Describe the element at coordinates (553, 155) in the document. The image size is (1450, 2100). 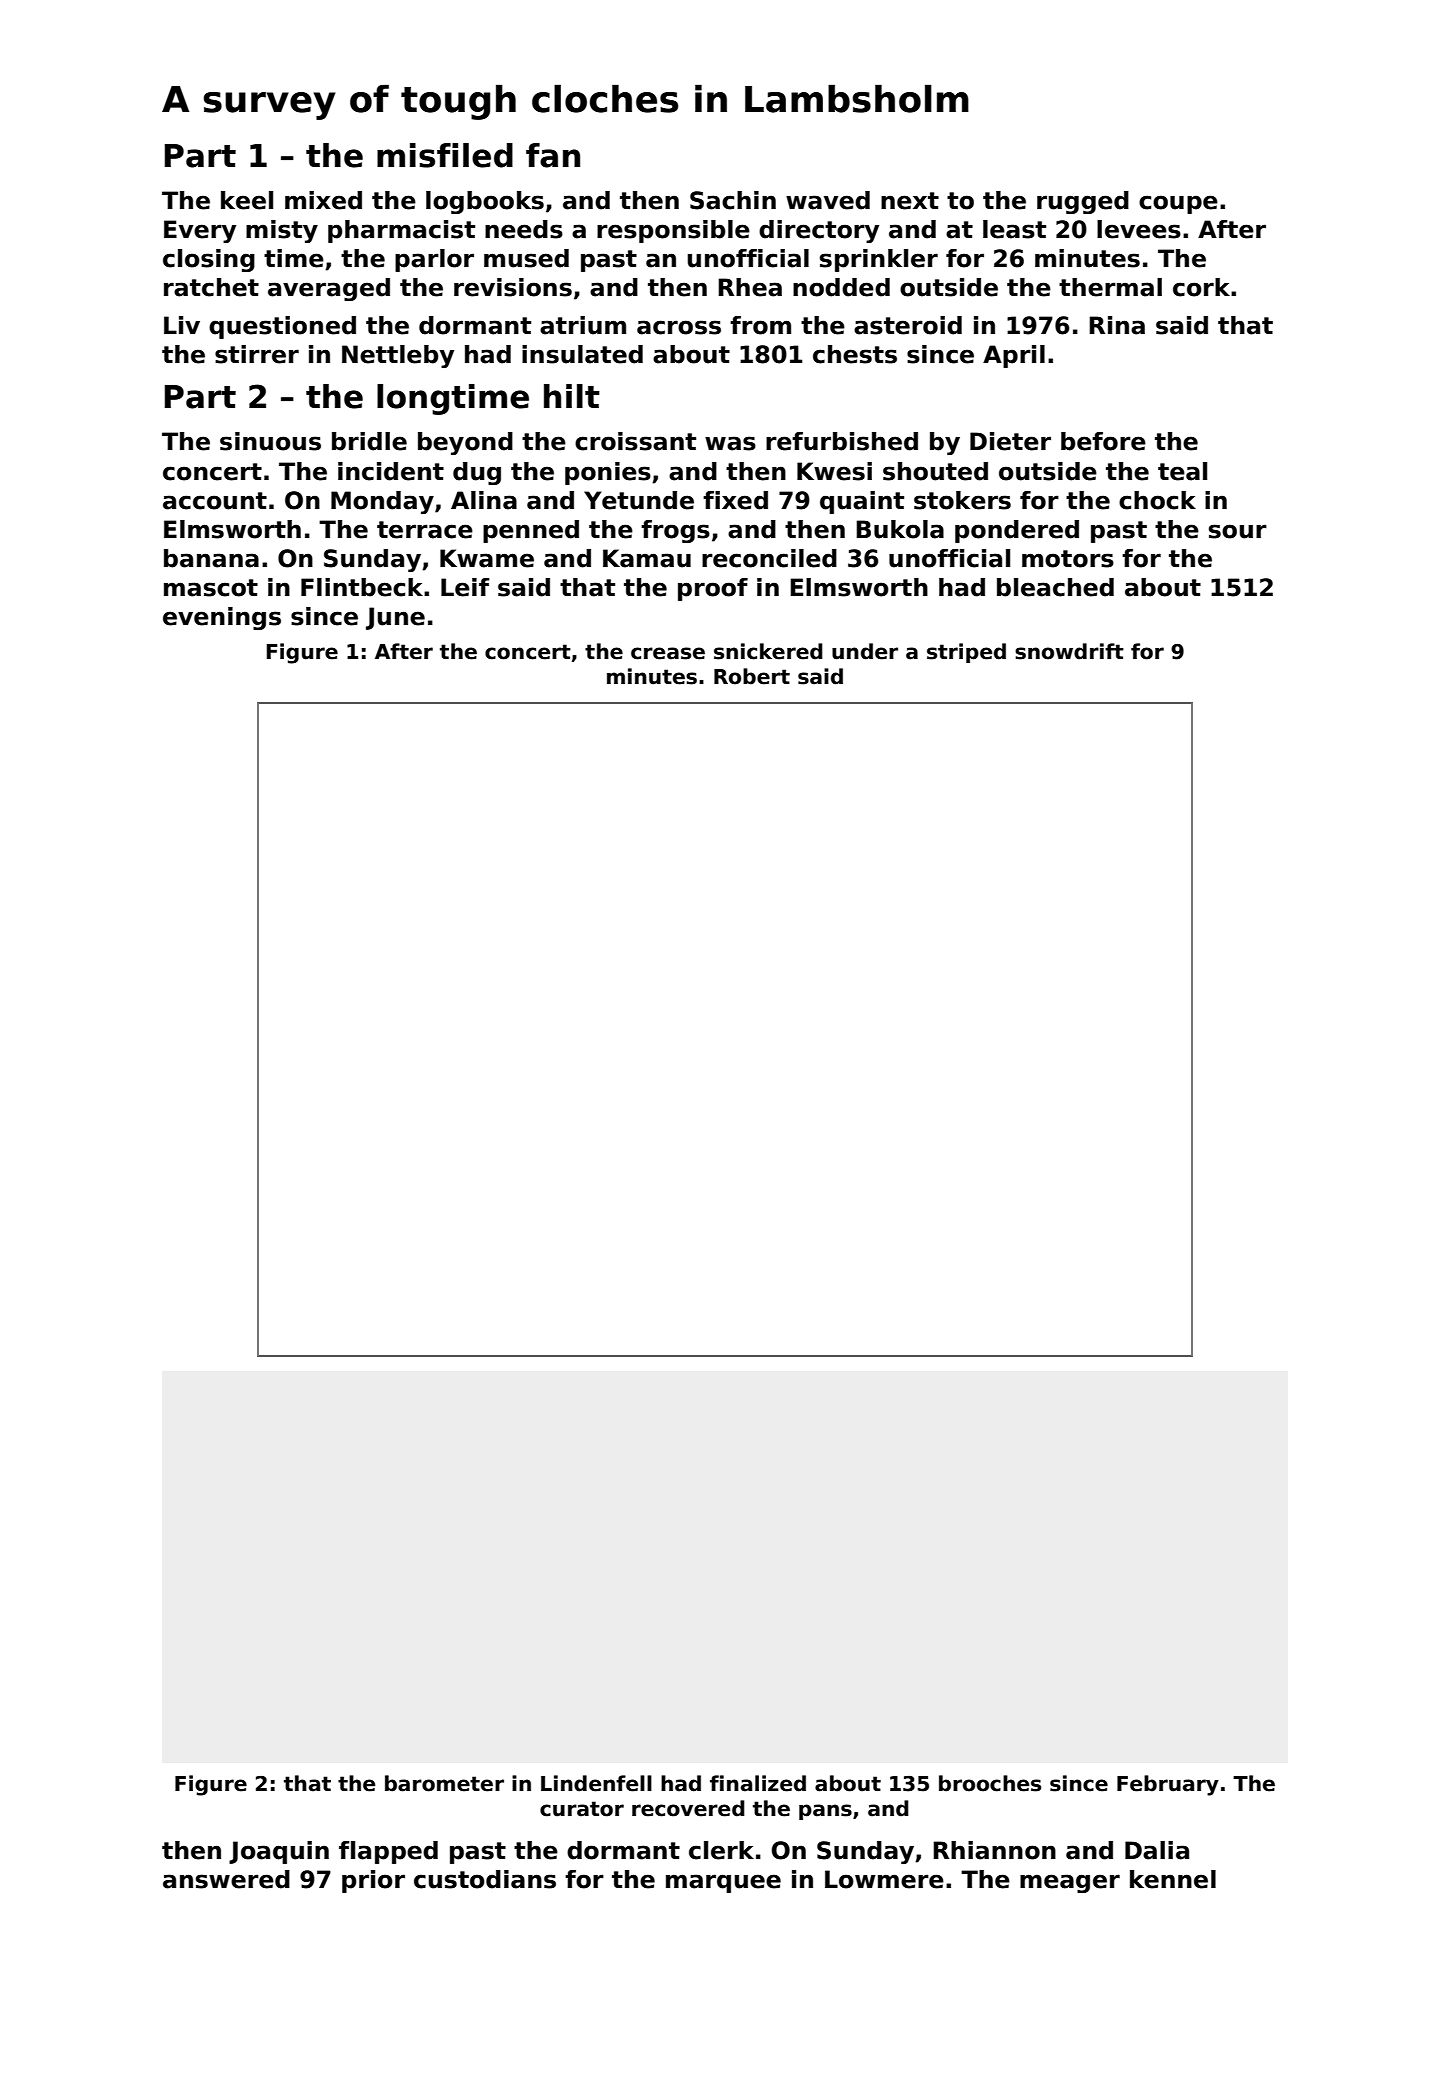
I see `fan` at that location.
